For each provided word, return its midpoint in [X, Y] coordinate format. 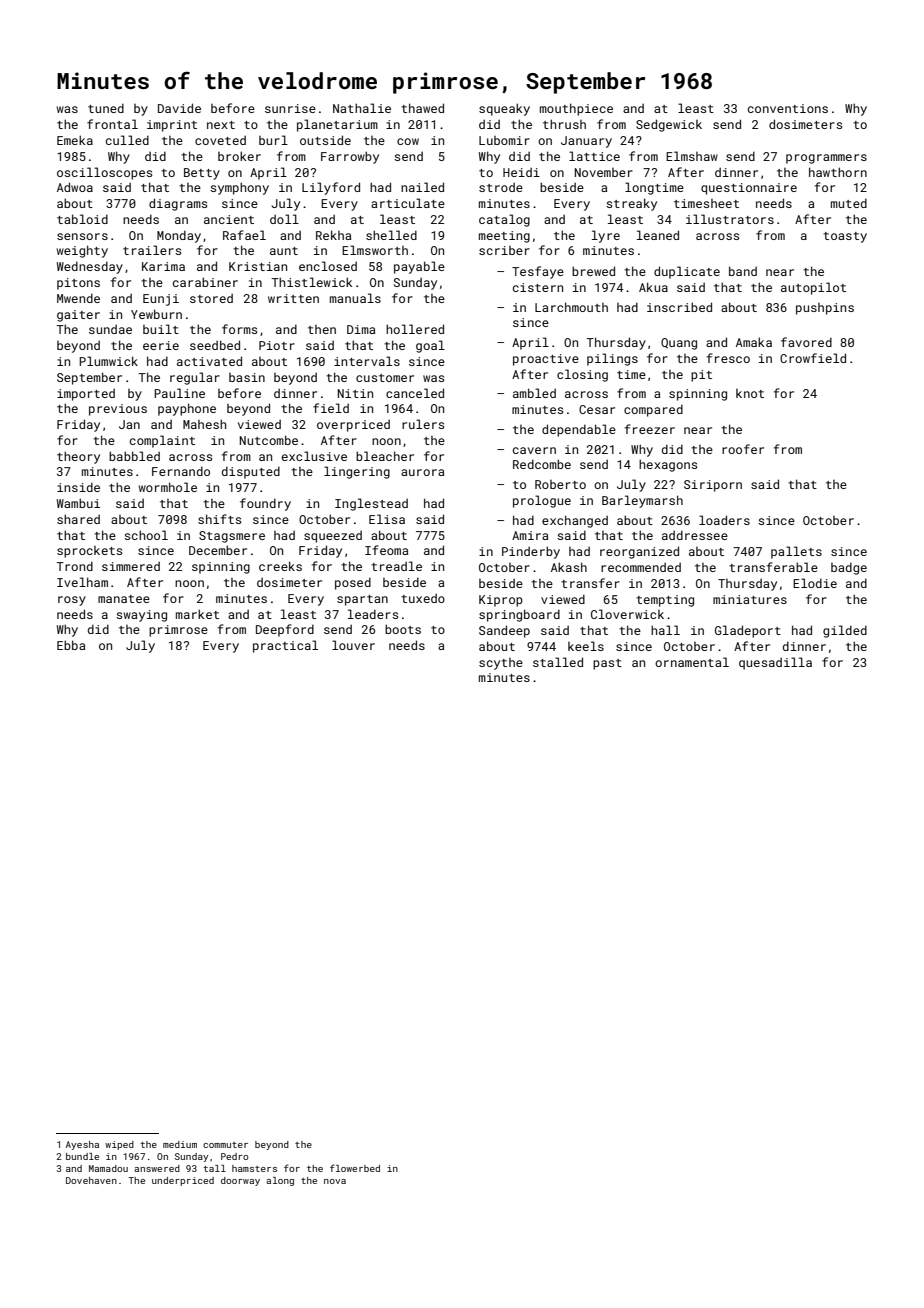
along [280, 1181]
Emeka [75, 140]
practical [285, 646]
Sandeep [504, 631]
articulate [408, 203]
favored [806, 342]
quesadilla [775, 663]
